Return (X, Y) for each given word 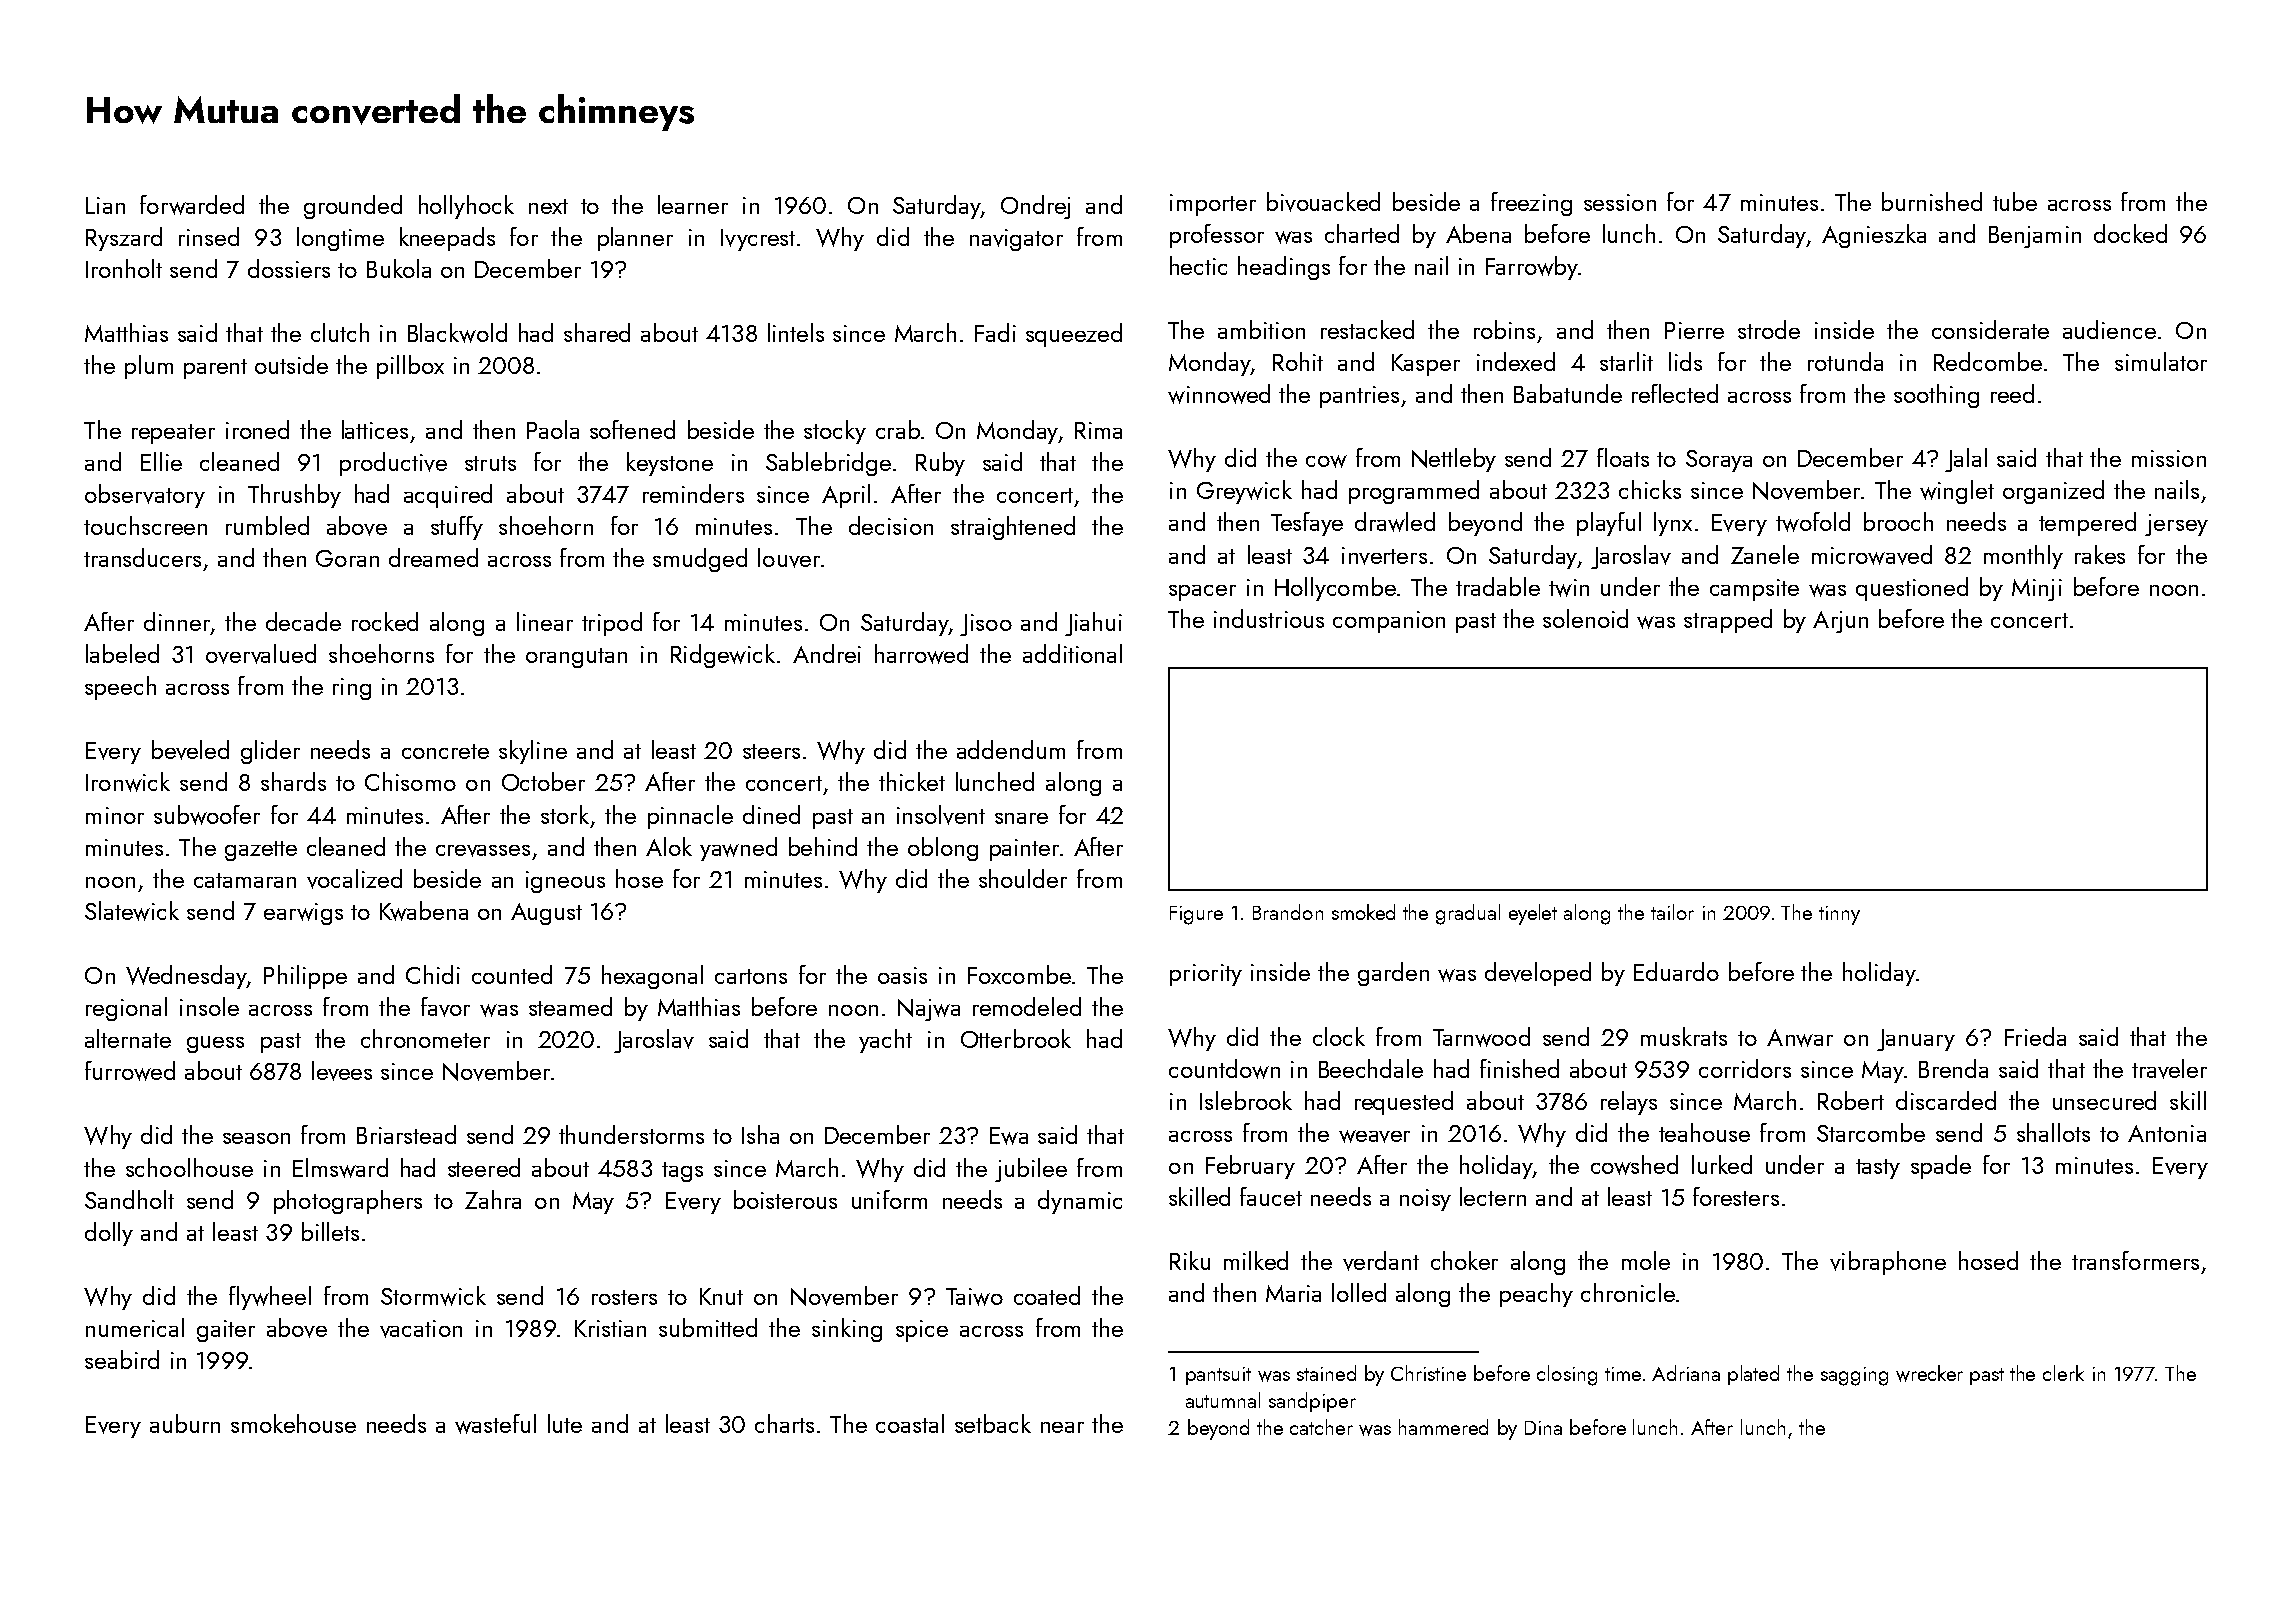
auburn (185, 1423)
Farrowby (1532, 268)
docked (2130, 233)
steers (771, 751)
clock (1339, 1036)
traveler (2169, 1069)
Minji (2037, 590)
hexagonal (652, 977)
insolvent (941, 815)
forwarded (192, 205)
